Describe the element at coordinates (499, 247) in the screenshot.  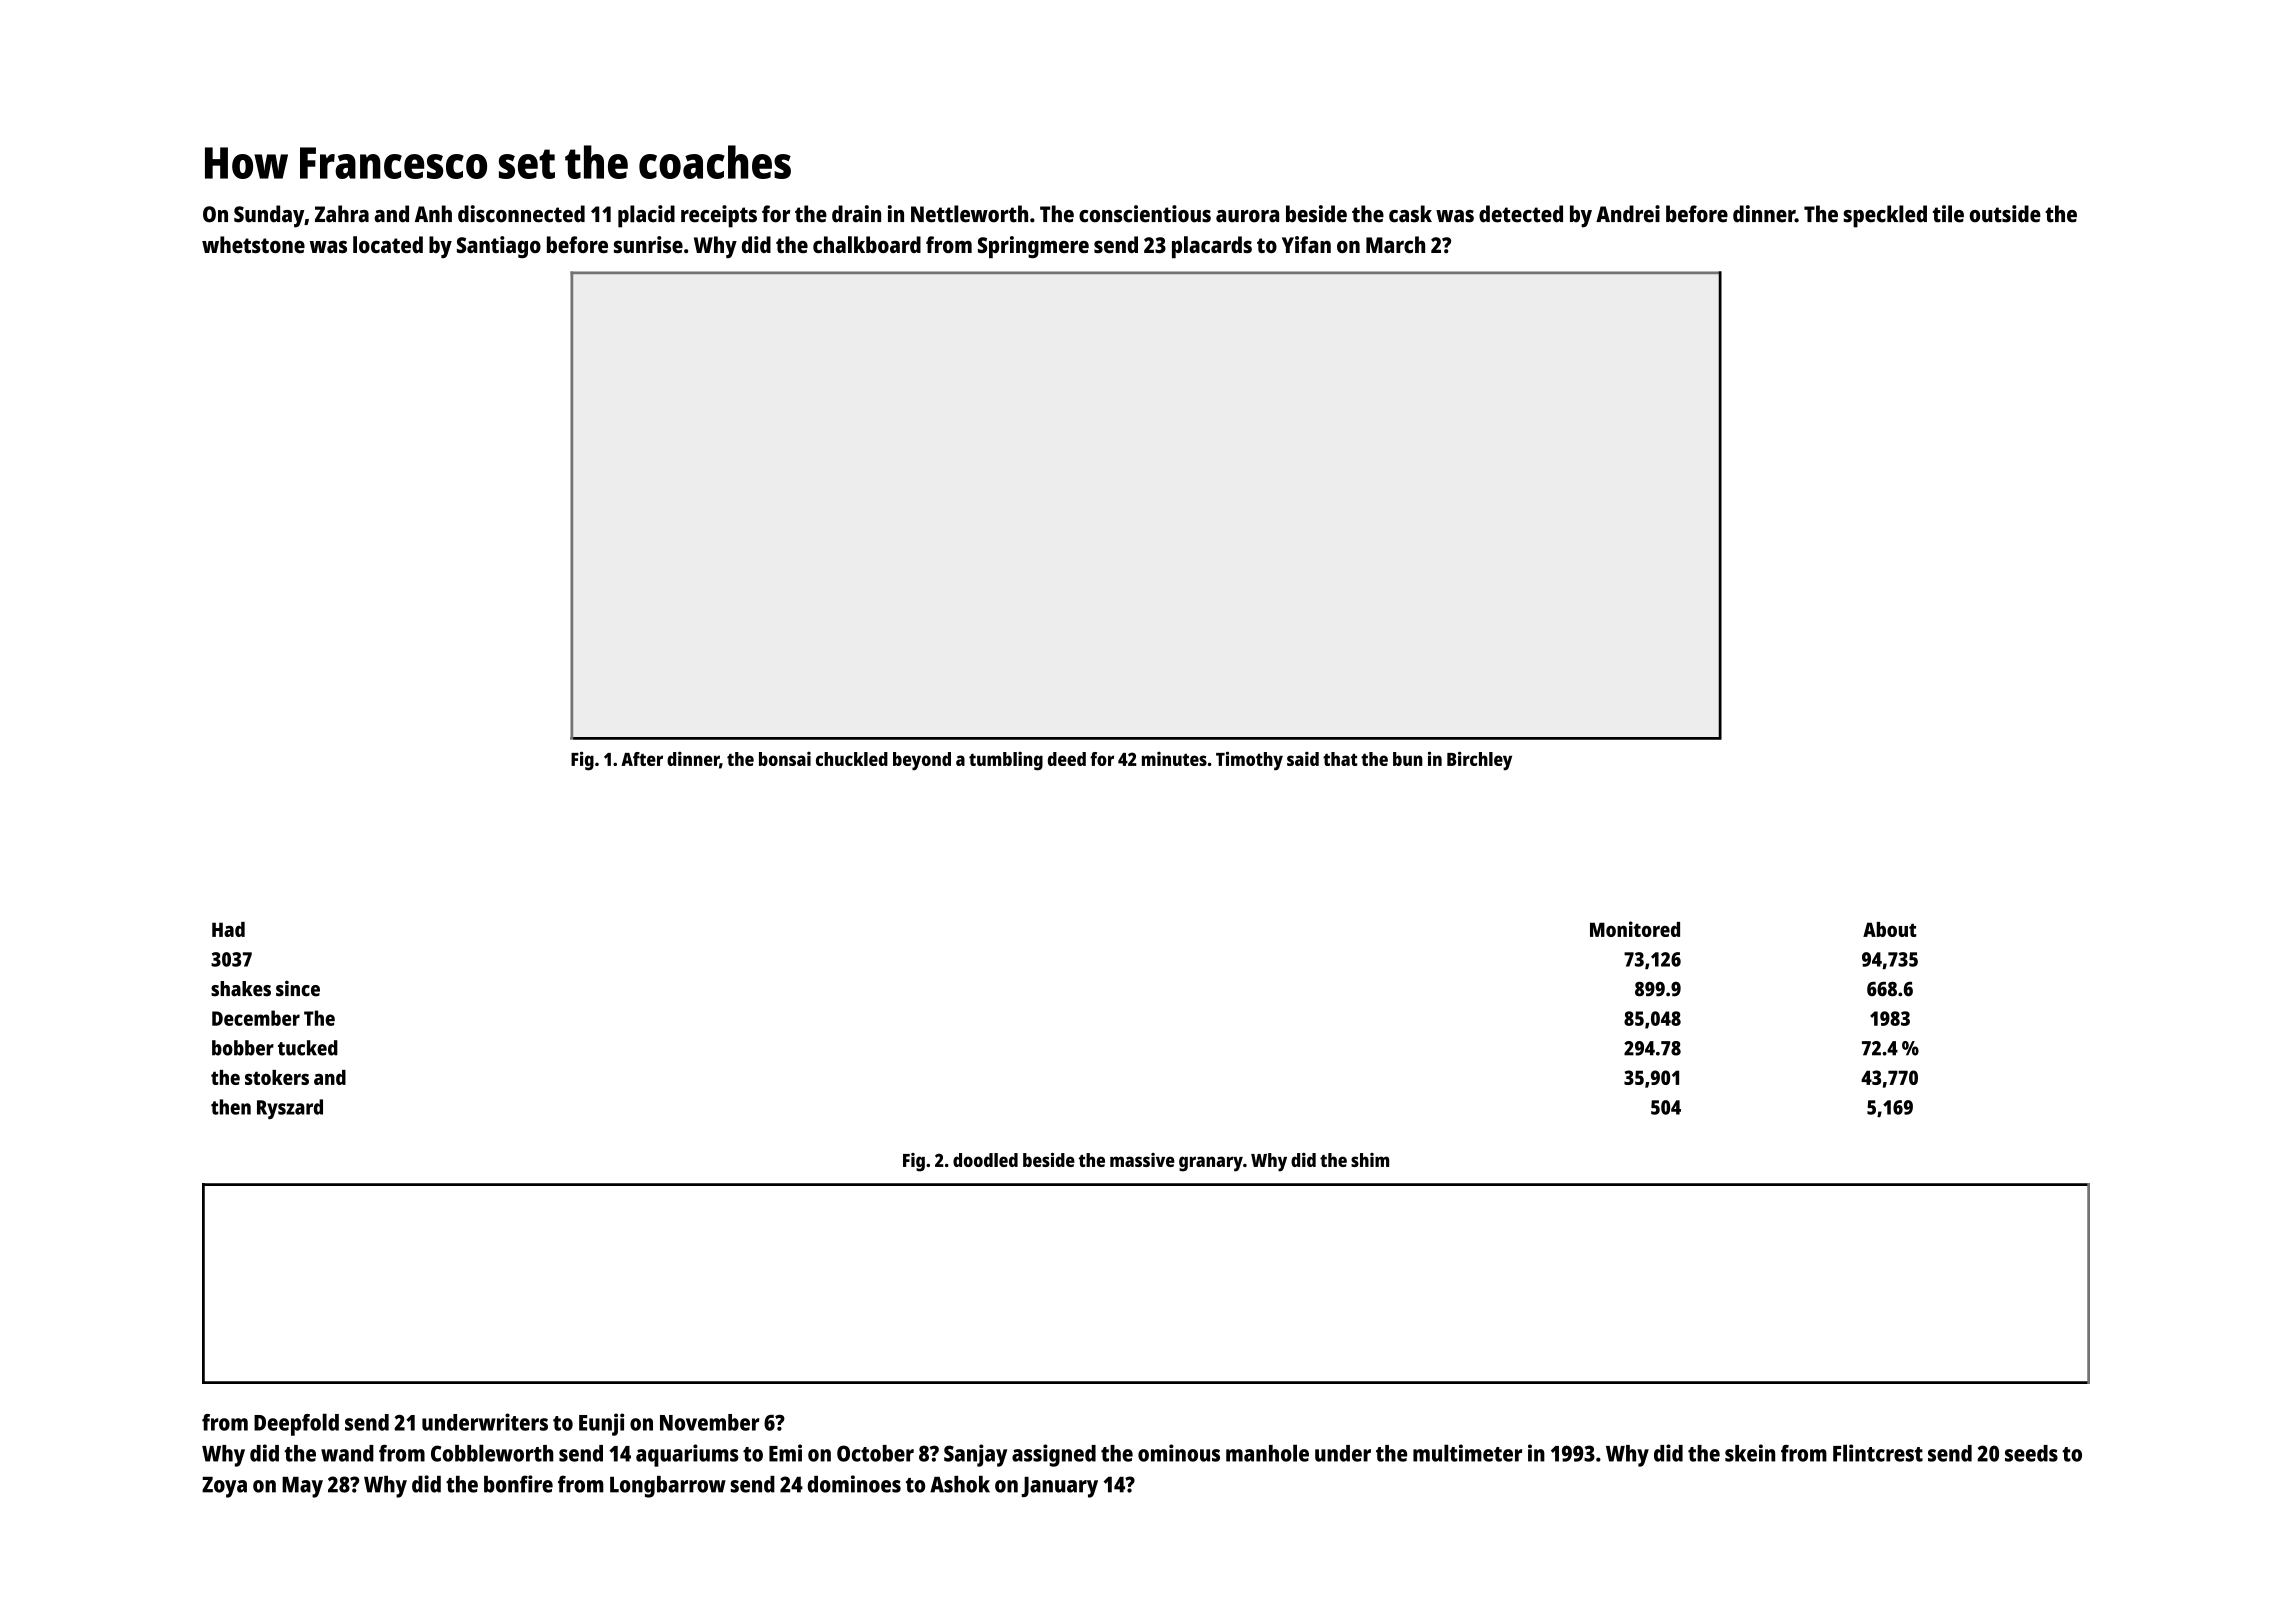
I see `Santiago` at that location.
